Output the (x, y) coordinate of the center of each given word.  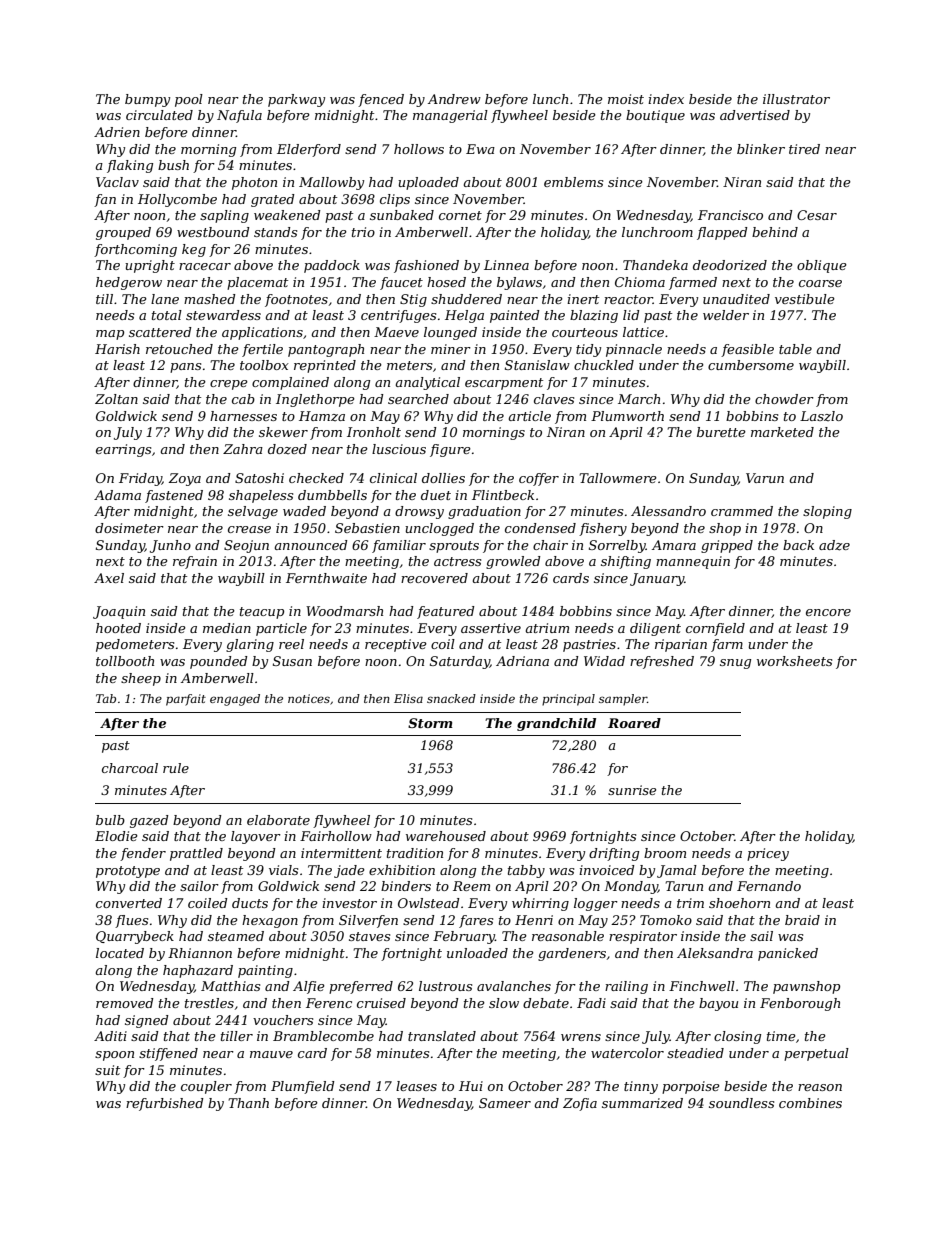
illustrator (796, 99)
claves (554, 399)
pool (189, 100)
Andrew (454, 99)
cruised (381, 1003)
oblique (822, 266)
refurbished (165, 1104)
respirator (643, 937)
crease (249, 529)
